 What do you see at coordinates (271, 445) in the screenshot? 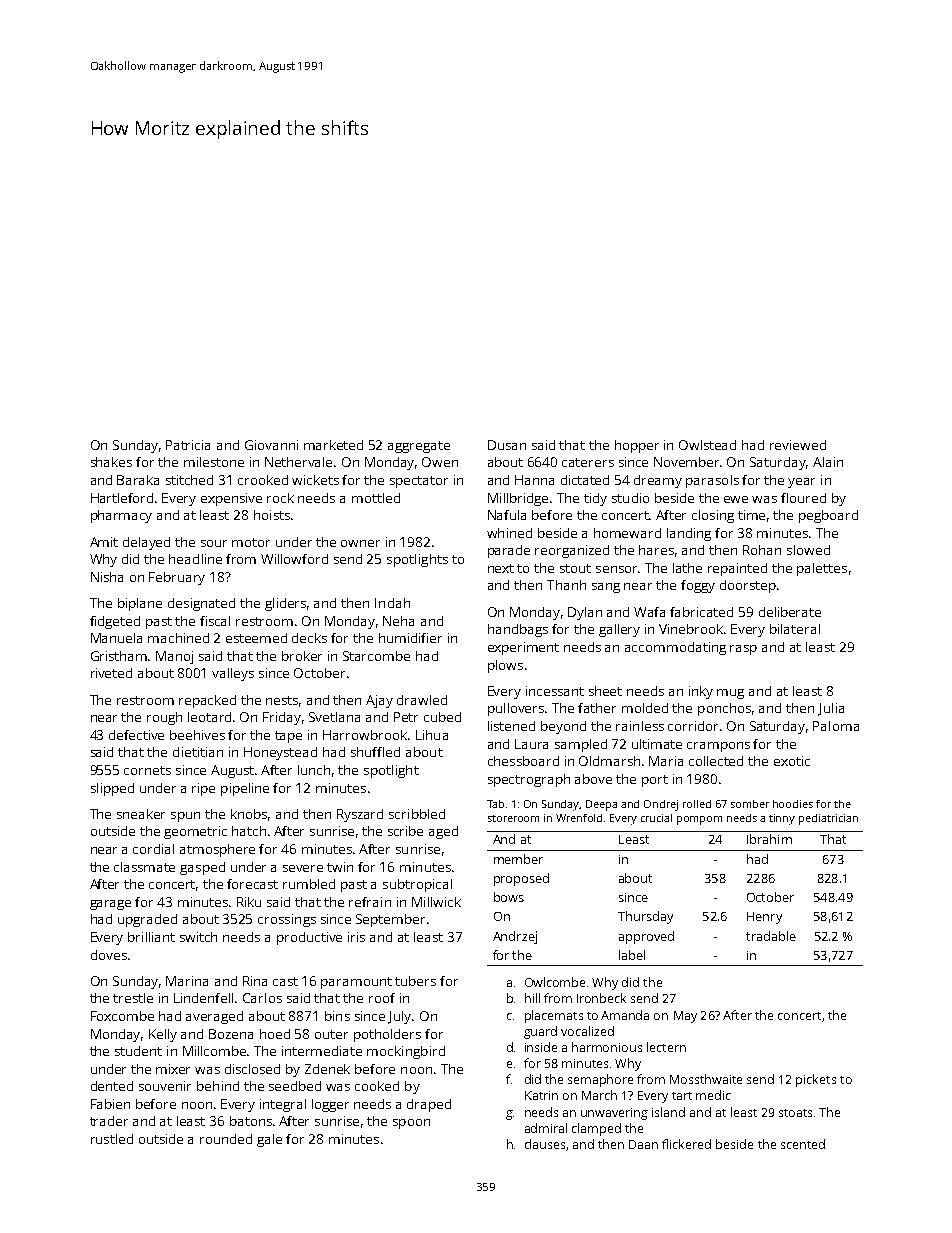
I see `Giovanni` at bounding box center [271, 445].
